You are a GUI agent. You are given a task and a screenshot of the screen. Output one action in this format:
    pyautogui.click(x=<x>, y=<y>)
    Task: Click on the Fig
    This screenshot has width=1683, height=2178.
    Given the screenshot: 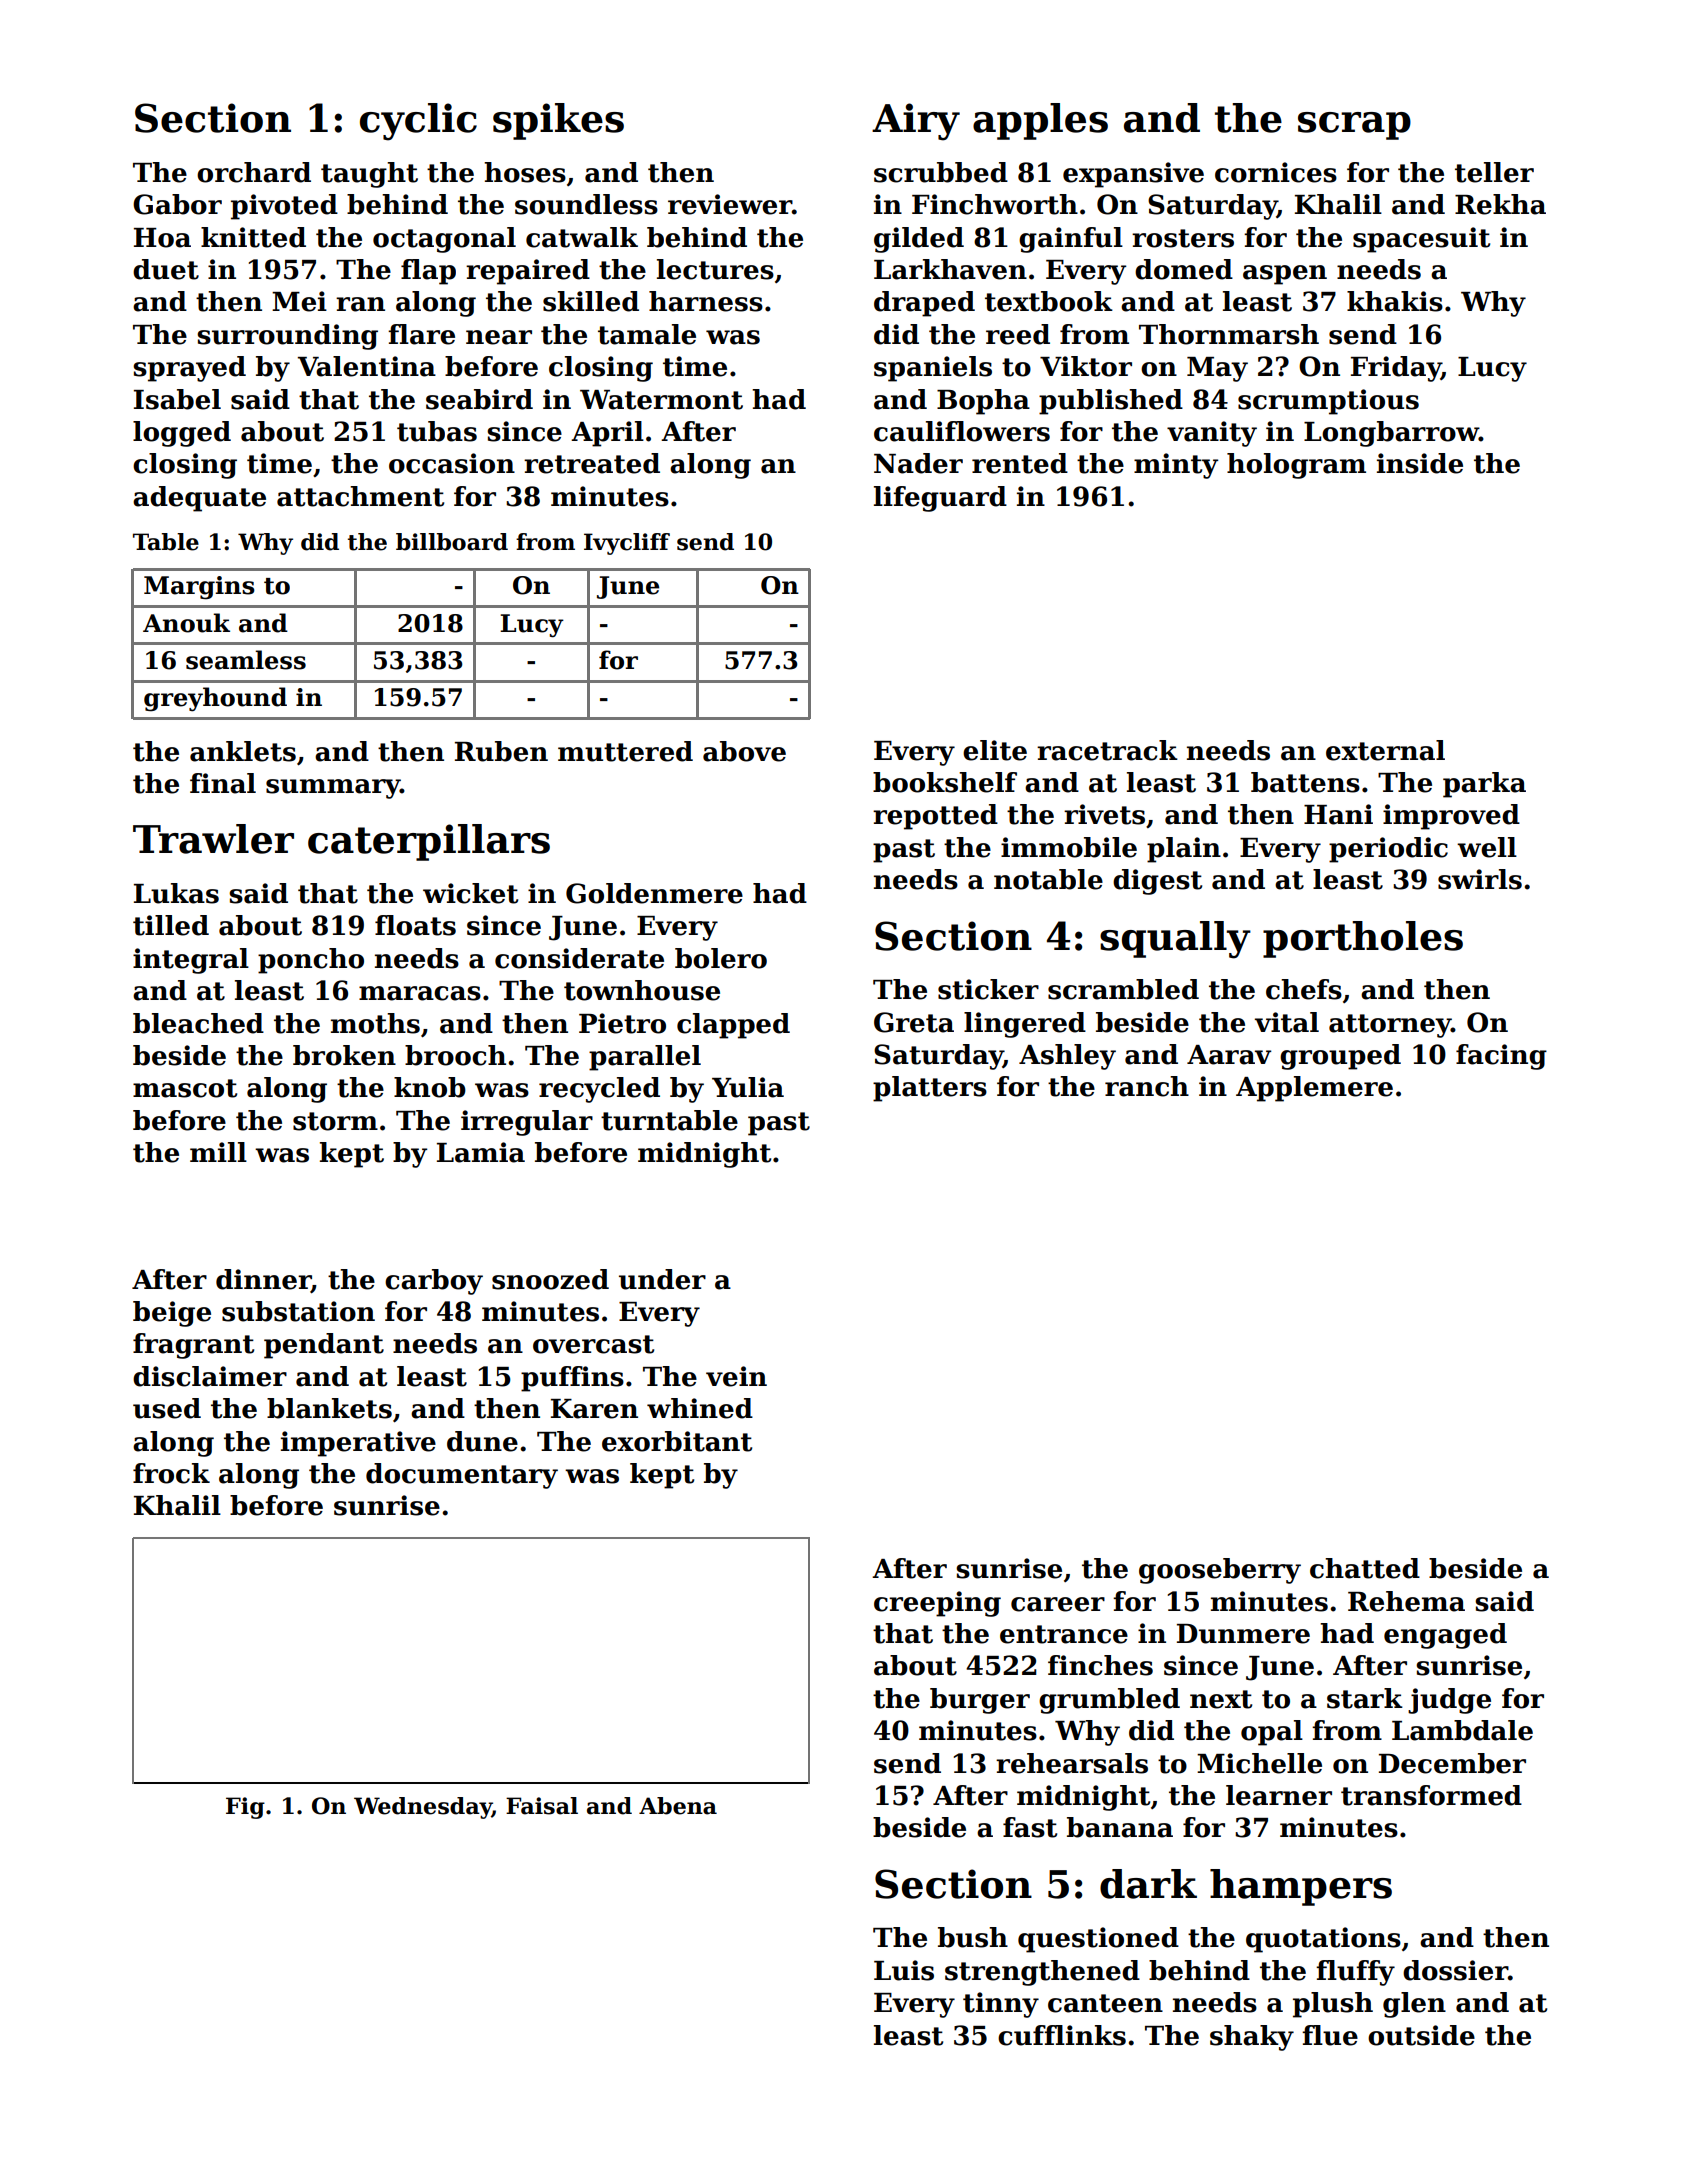 What is the action you would take?
    pyautogui.click(x=245, y=1808)
